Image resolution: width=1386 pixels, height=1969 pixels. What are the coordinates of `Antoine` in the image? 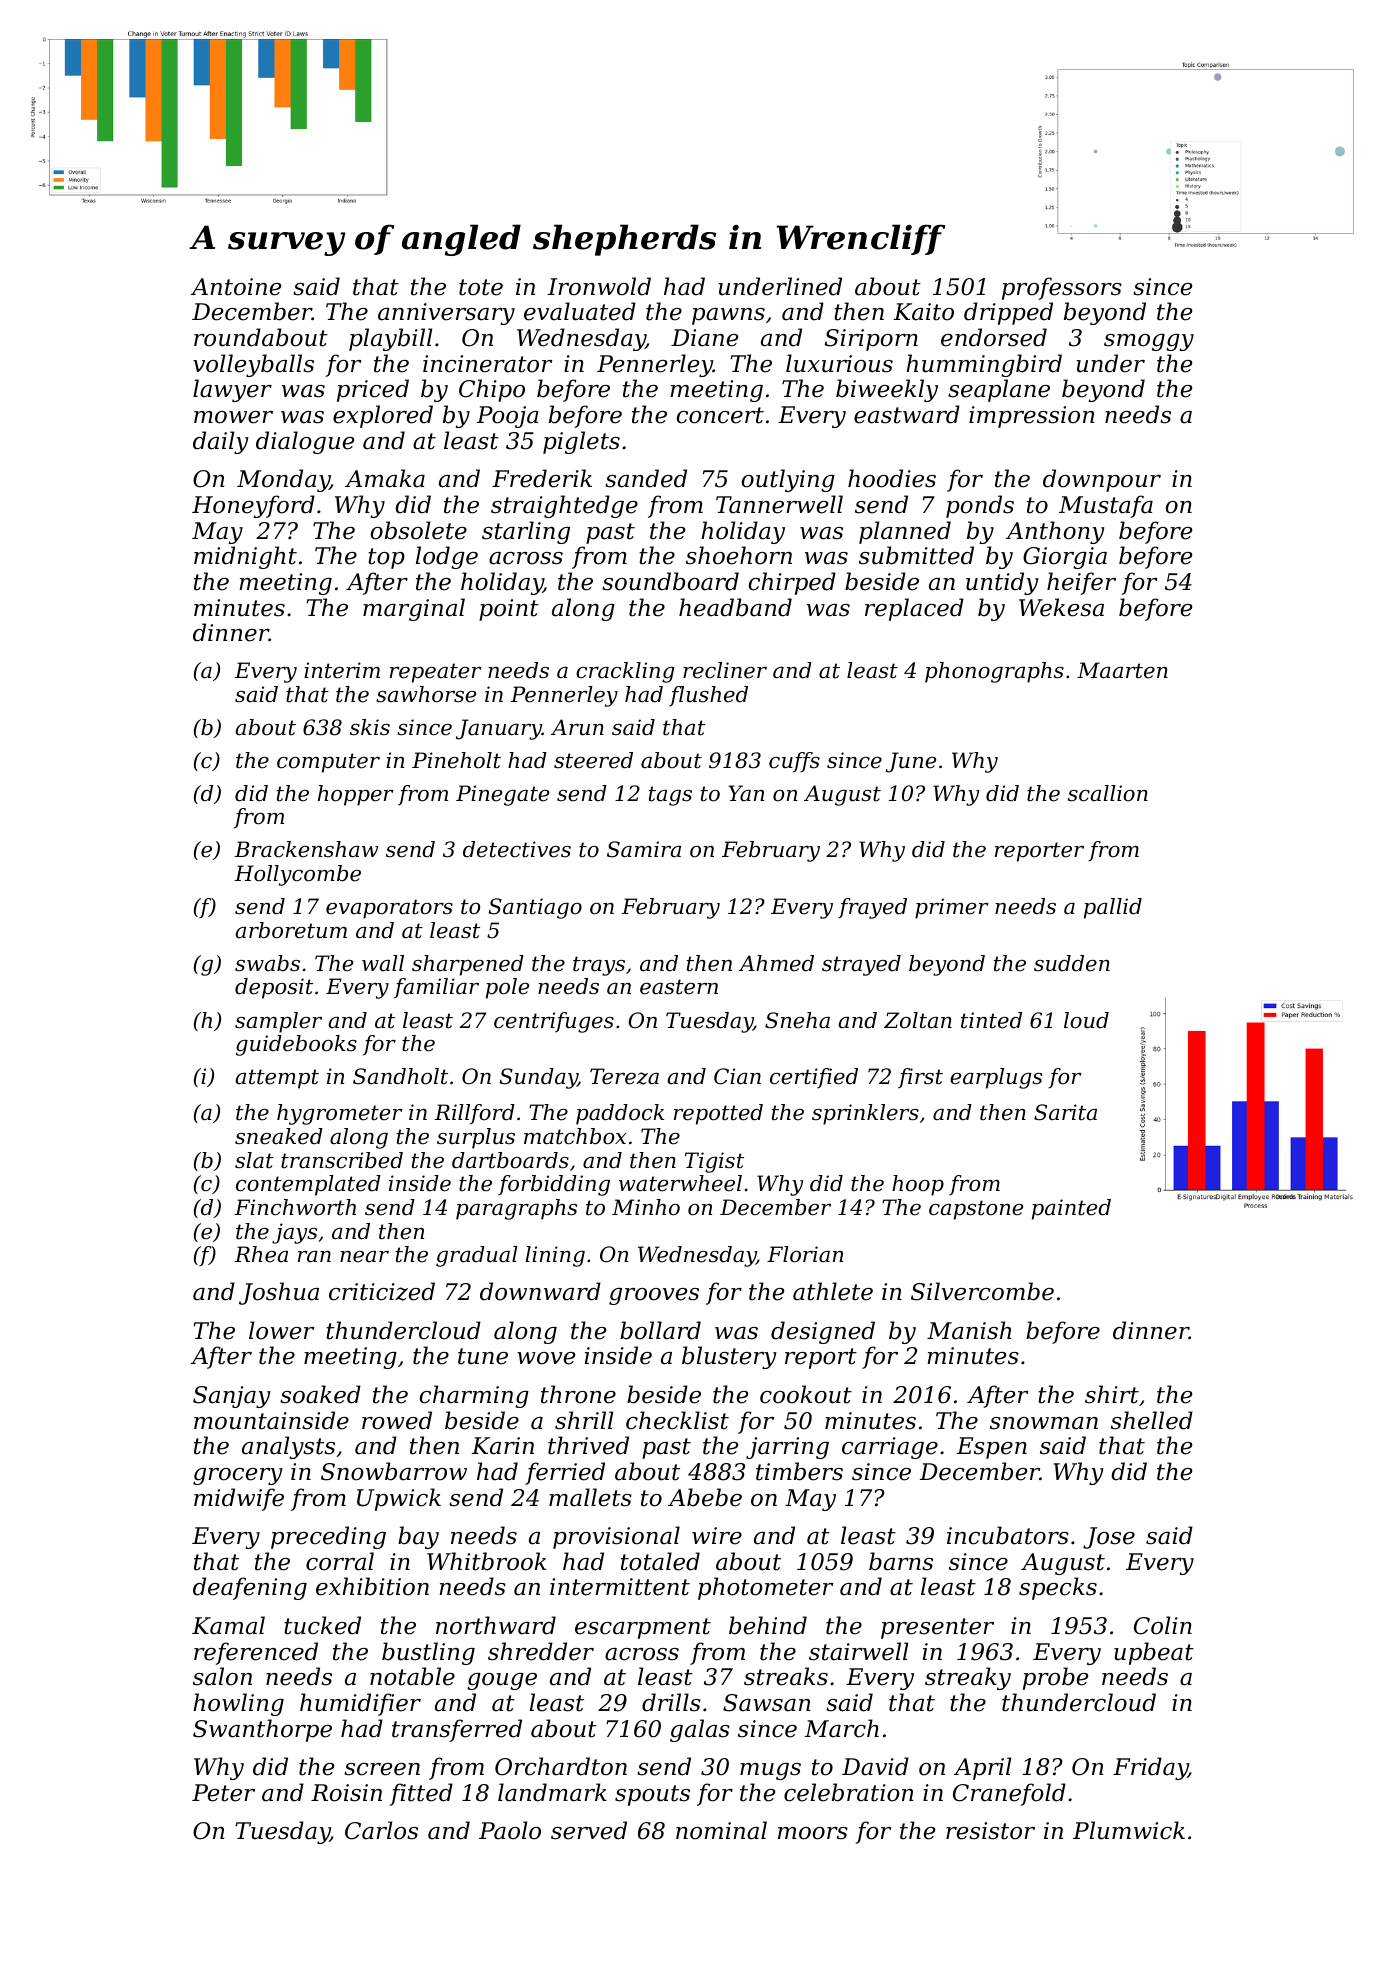 It's located at (236, 287).
